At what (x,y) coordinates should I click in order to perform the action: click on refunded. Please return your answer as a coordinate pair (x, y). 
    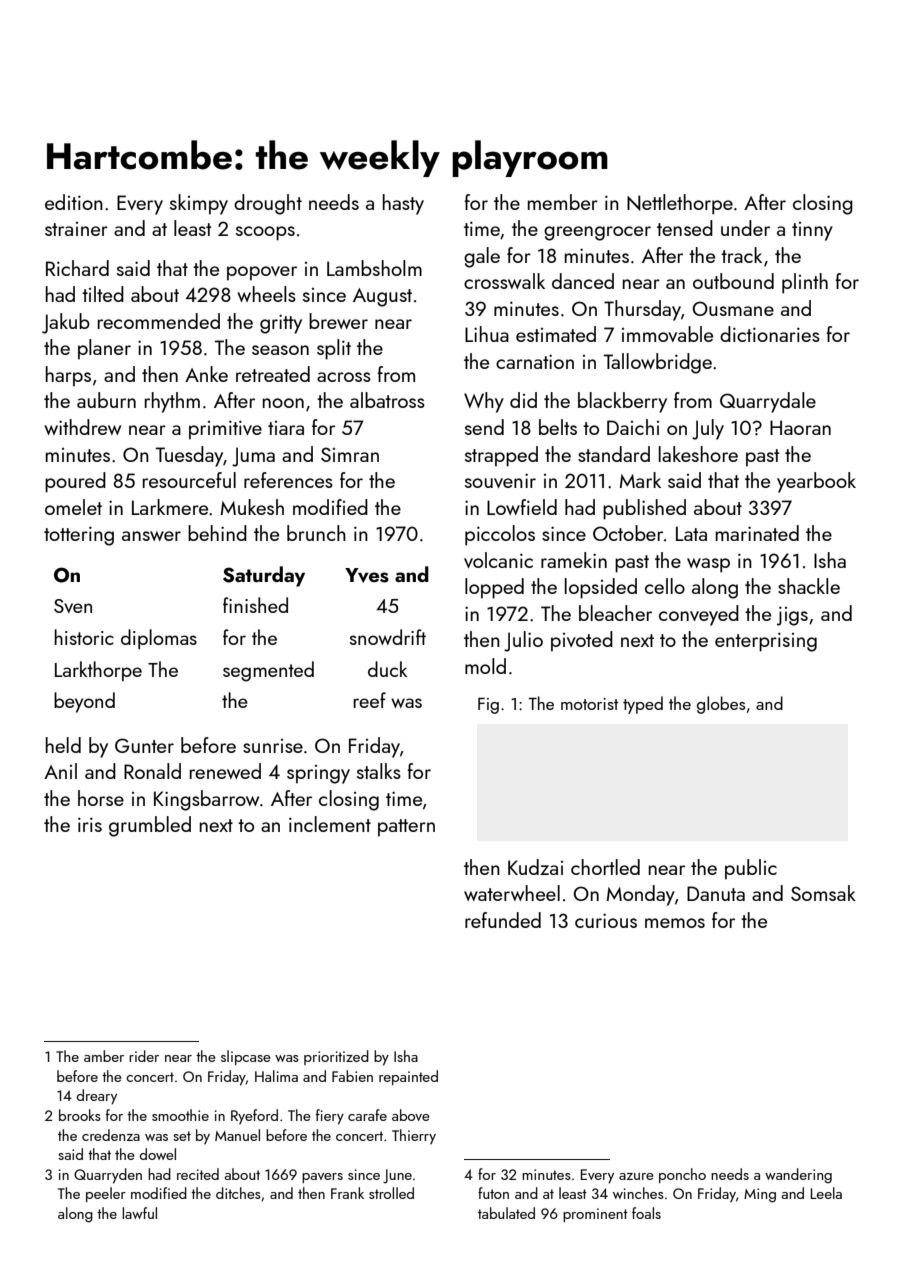
    Looking at the image, I should click on (503, 920).
